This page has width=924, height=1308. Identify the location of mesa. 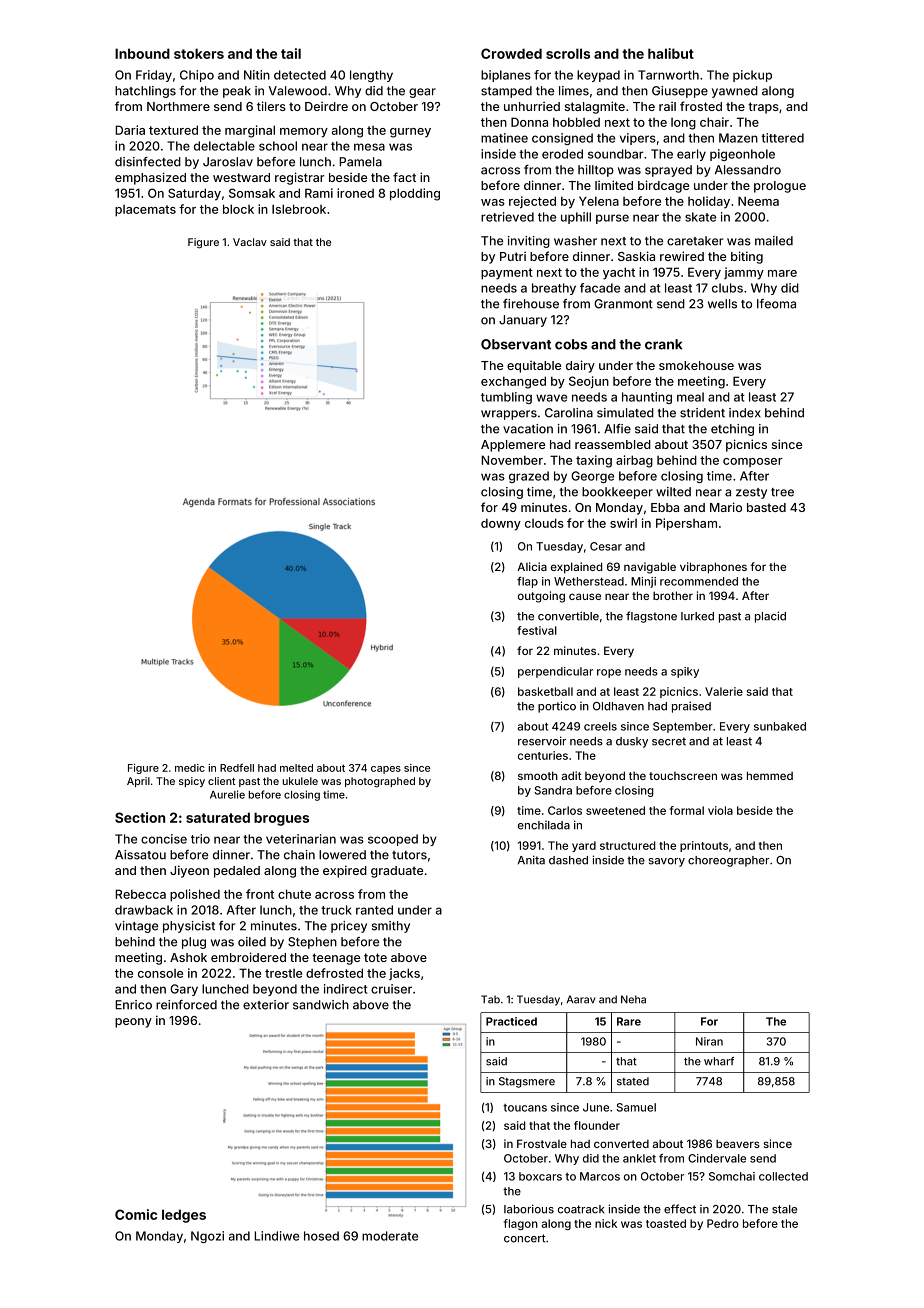
(369, 147).
